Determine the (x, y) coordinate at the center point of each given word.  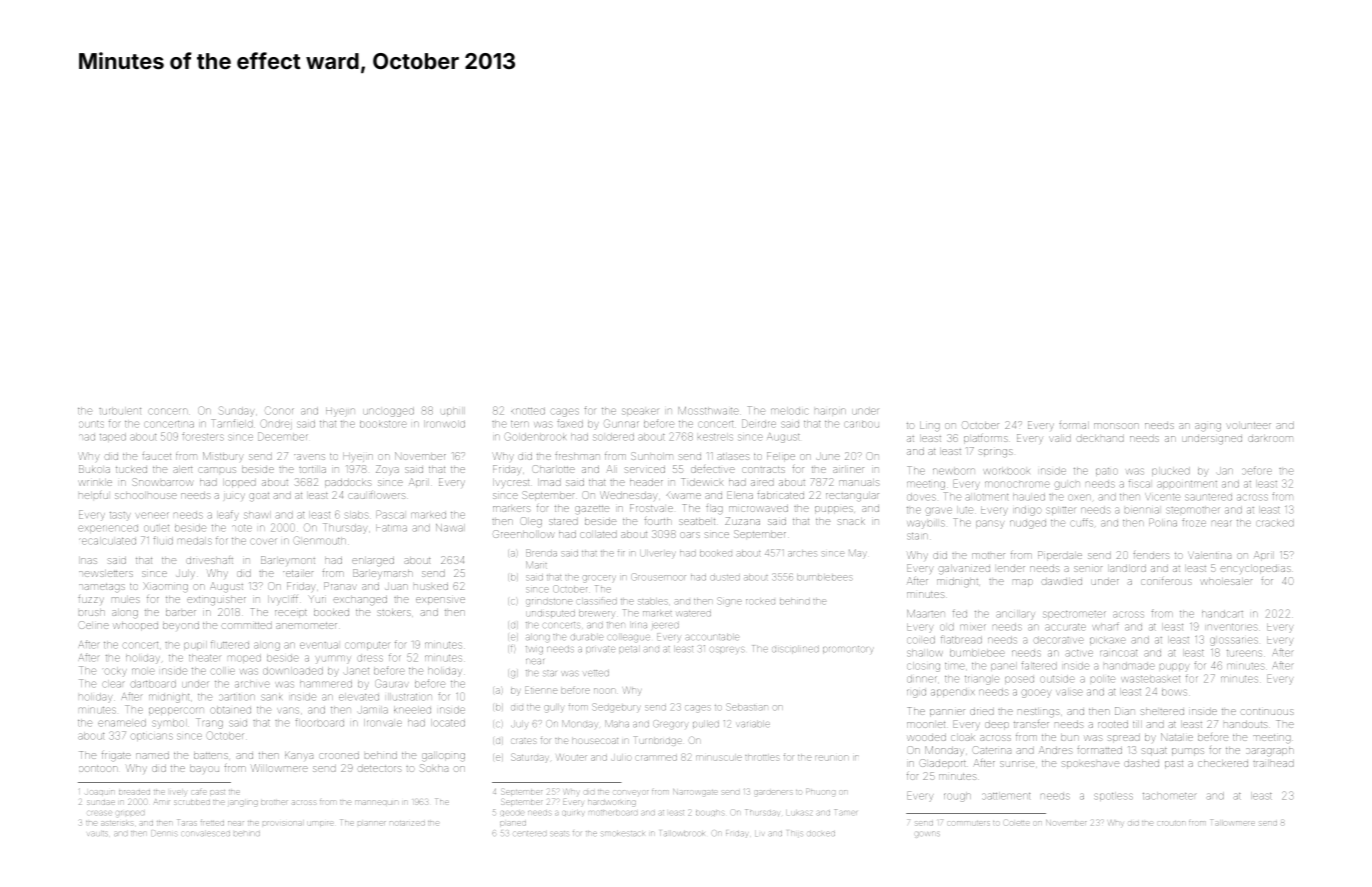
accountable (712, 637)
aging (1208, 427)
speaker (640, 411)
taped (113, 437)
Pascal (390, 514)
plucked (1171, 471)
